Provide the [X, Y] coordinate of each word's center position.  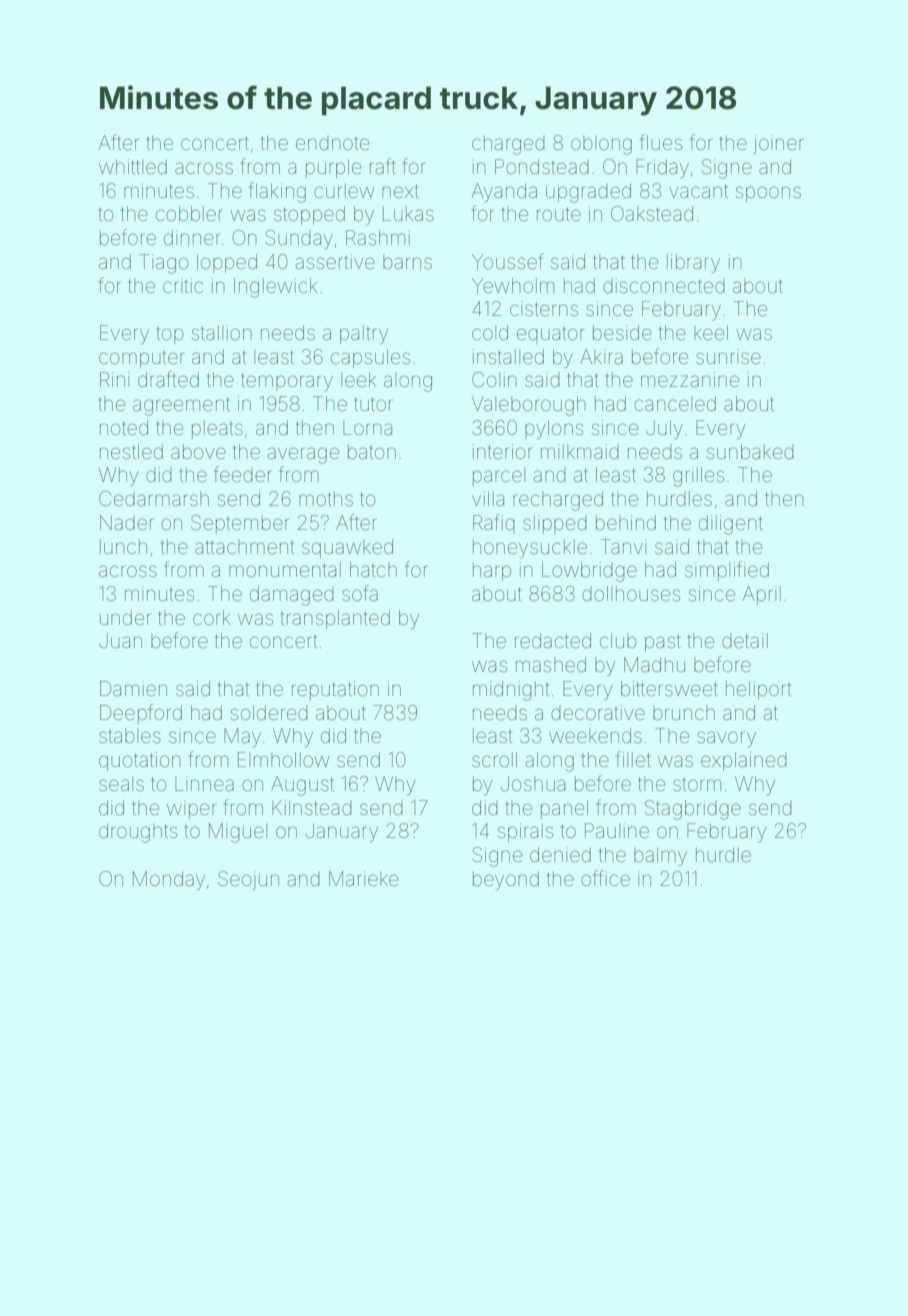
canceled [675, 403]
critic [183, 285]
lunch [123, 546]
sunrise [728, 356]
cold [490, 332]
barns [407, 261]
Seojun [248, 880]
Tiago [163, 264]
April [762, 595]
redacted [553, 640]
